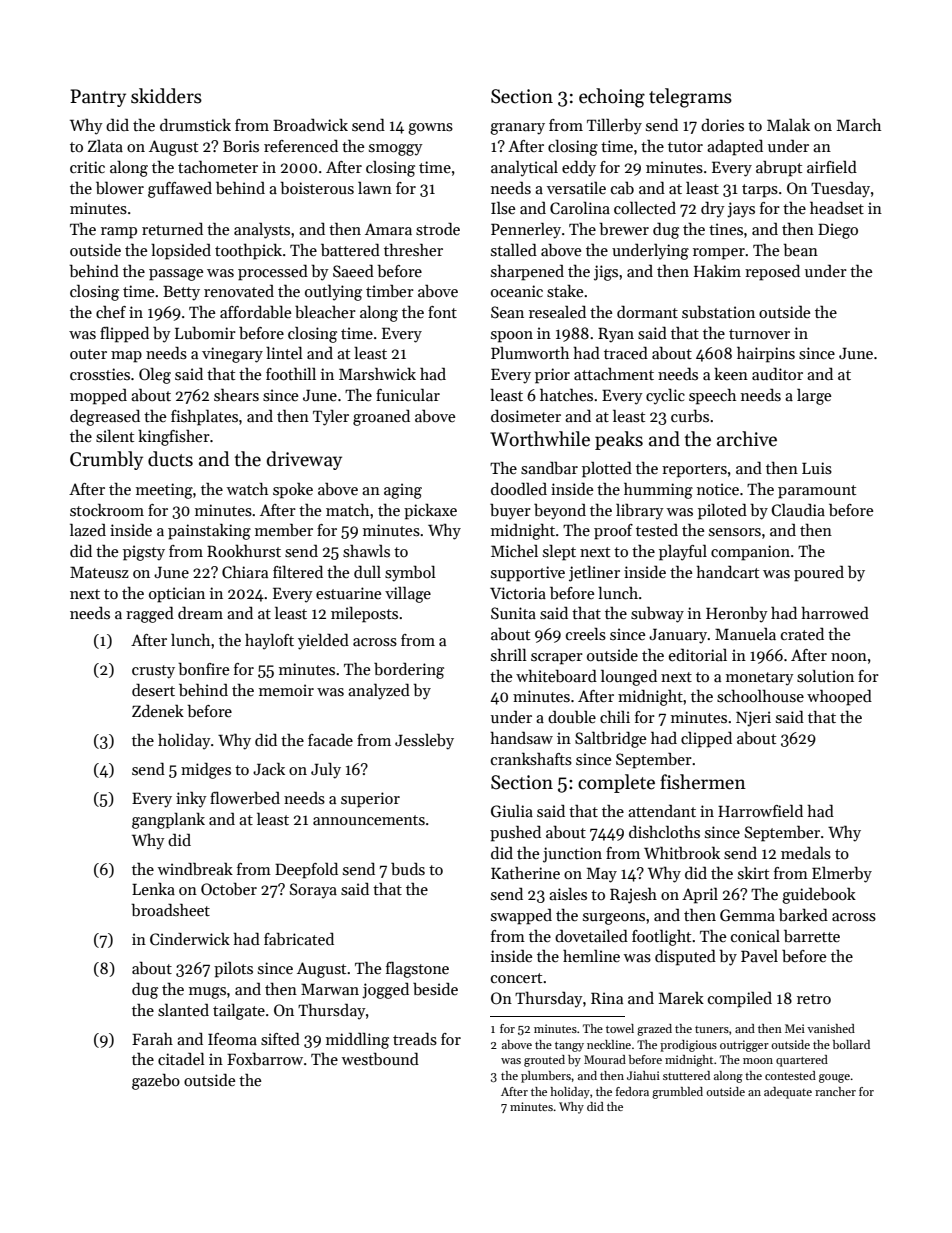 This document has height=1233, width=952. Describe the element at coordinates (403, 491) in the document. I see `aging` at that location.
